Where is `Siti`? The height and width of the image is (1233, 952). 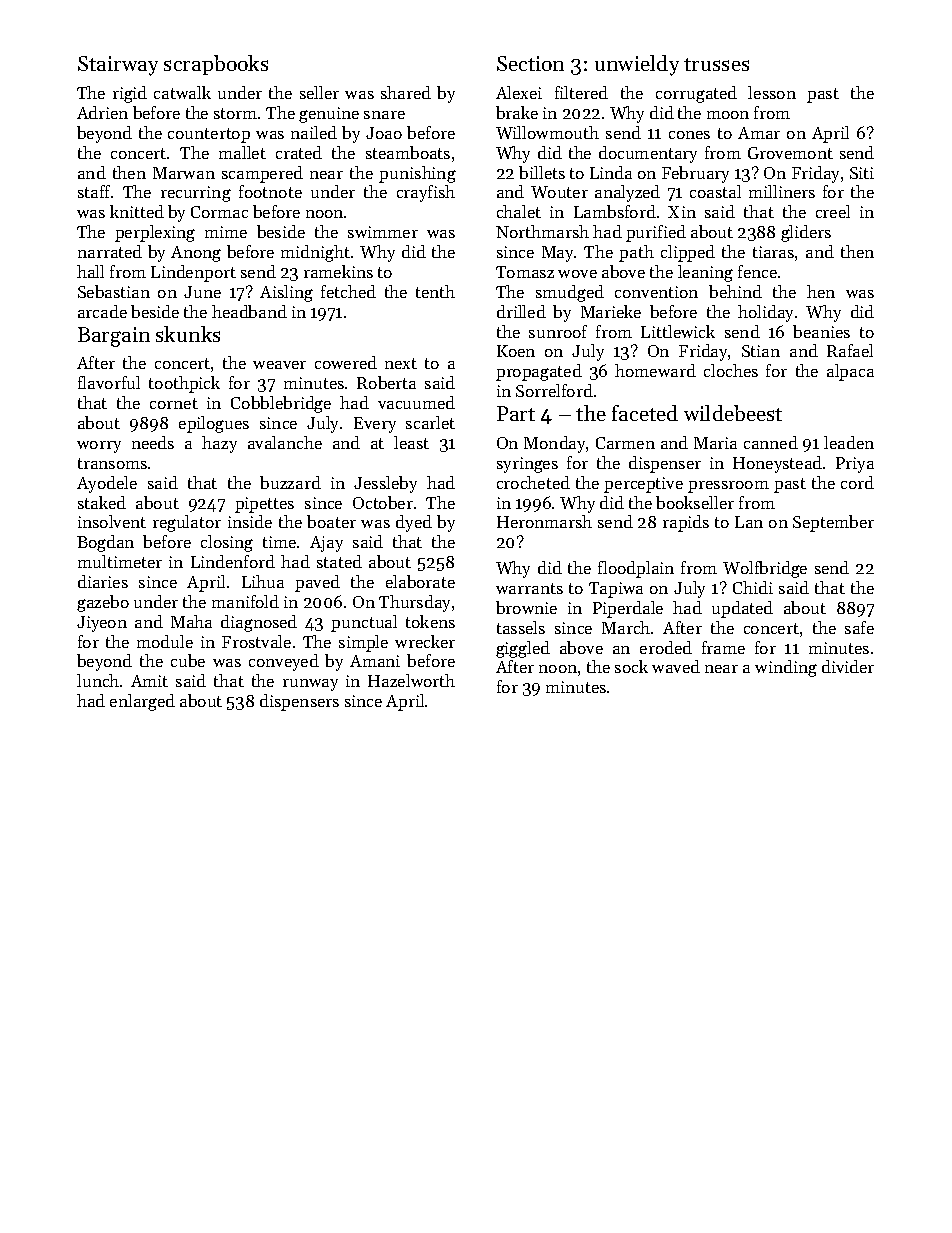
Siti is located at coordinates (862, 173).
